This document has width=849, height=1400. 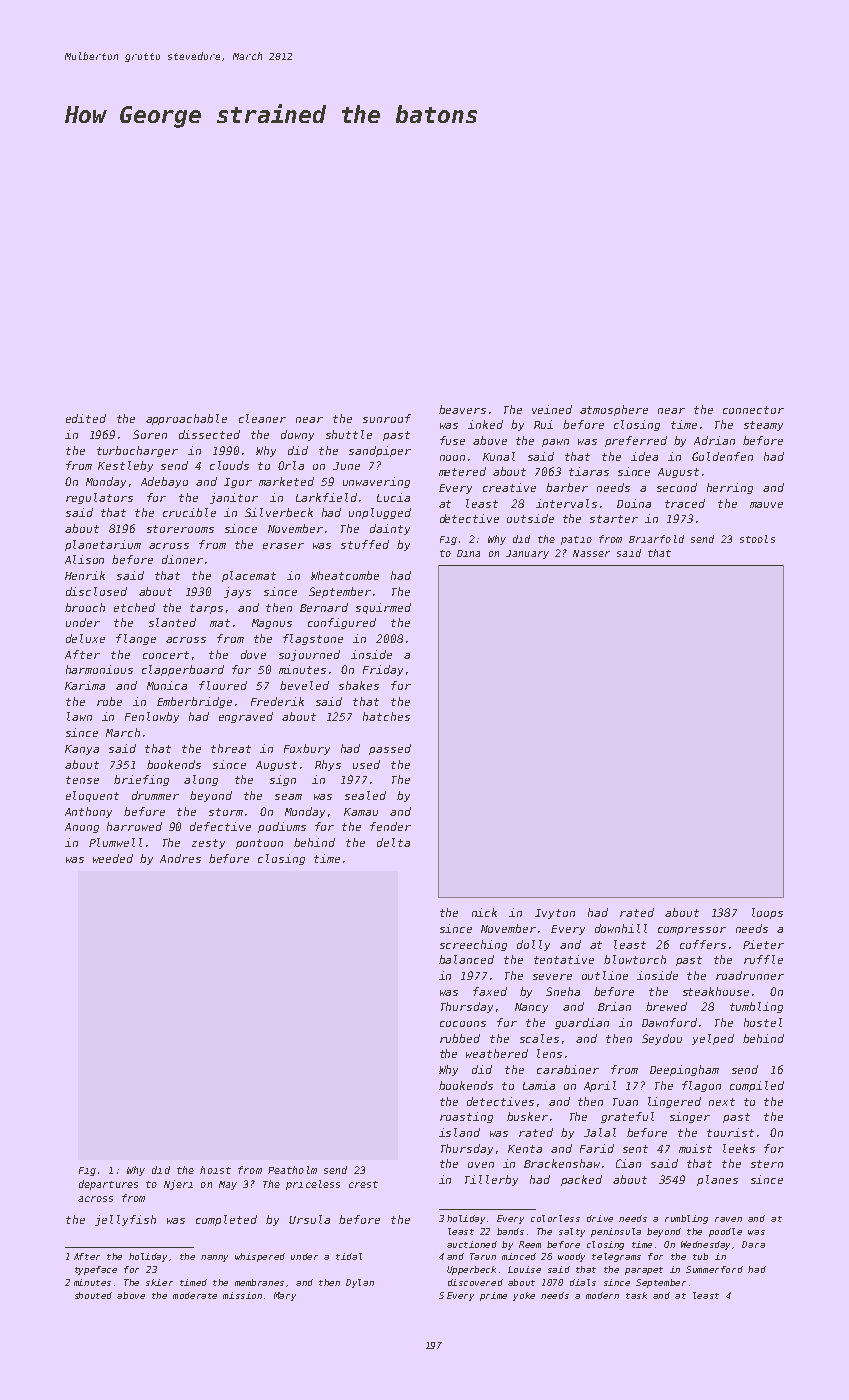 What do you see at coordinates (93, 1295) in the document?
I see `shouted` at bounding box center [93, 1295].
